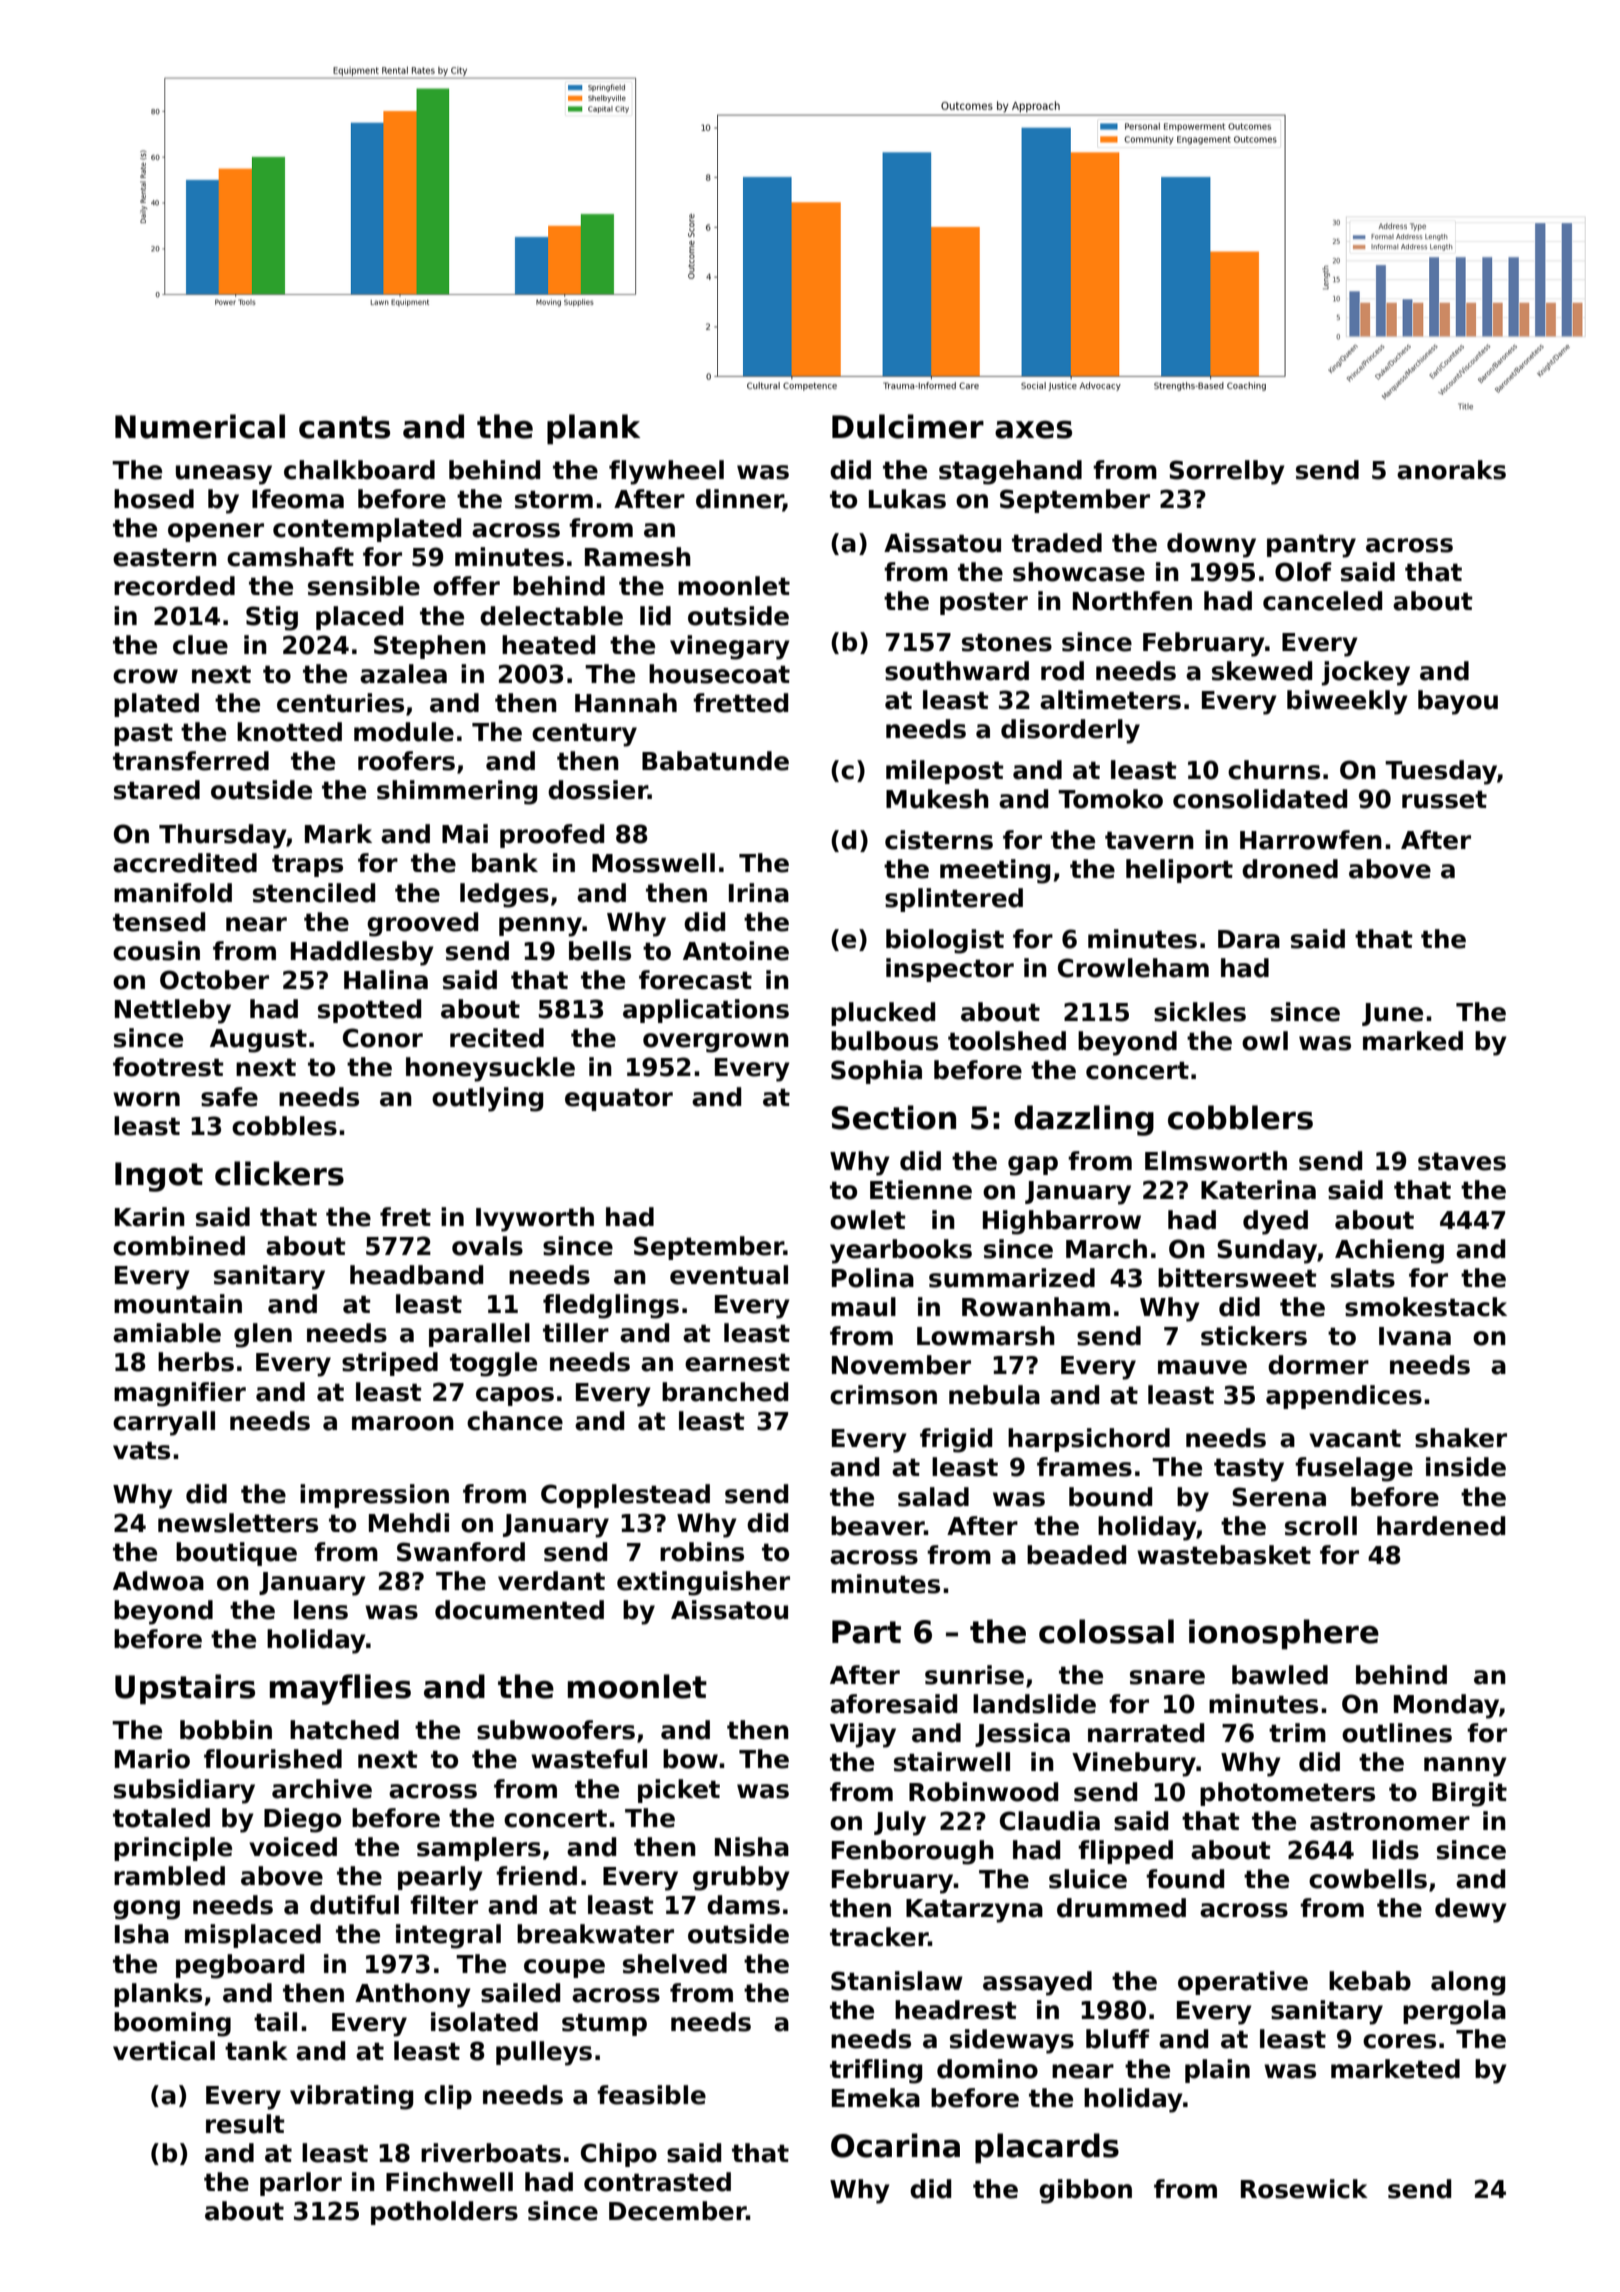 The image size is (1620, 2292). I want to click on flipped, so click(1125, 1852).
